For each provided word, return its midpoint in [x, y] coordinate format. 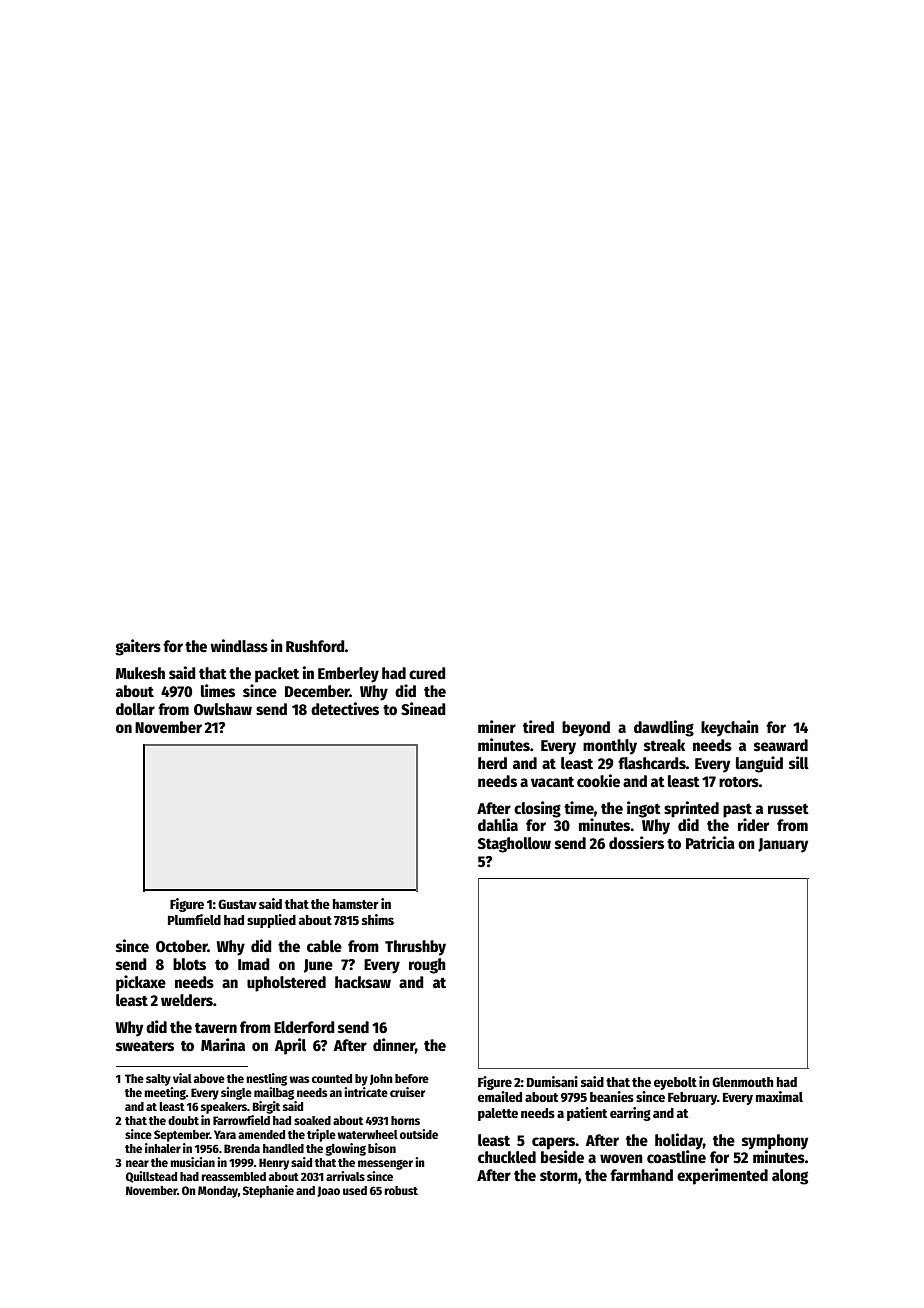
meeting [165, 1093]
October [182, 946]
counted [332, 1078]
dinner [394, 1044]
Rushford [315, 646]
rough [427, 966]
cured [427, 673]
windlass [239, 645]
